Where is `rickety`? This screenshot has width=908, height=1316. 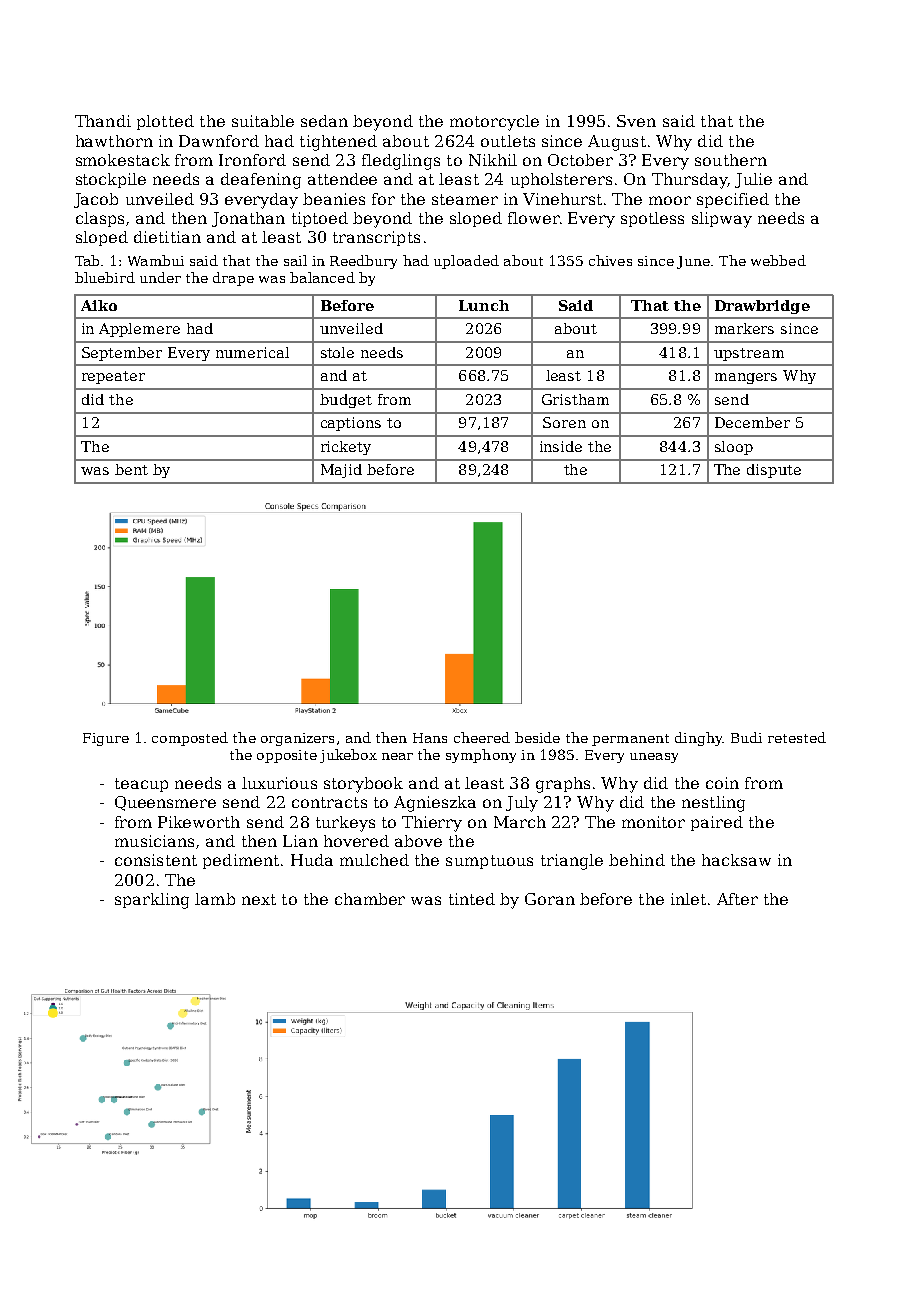 rickety is located at coordinates (346, 448).
